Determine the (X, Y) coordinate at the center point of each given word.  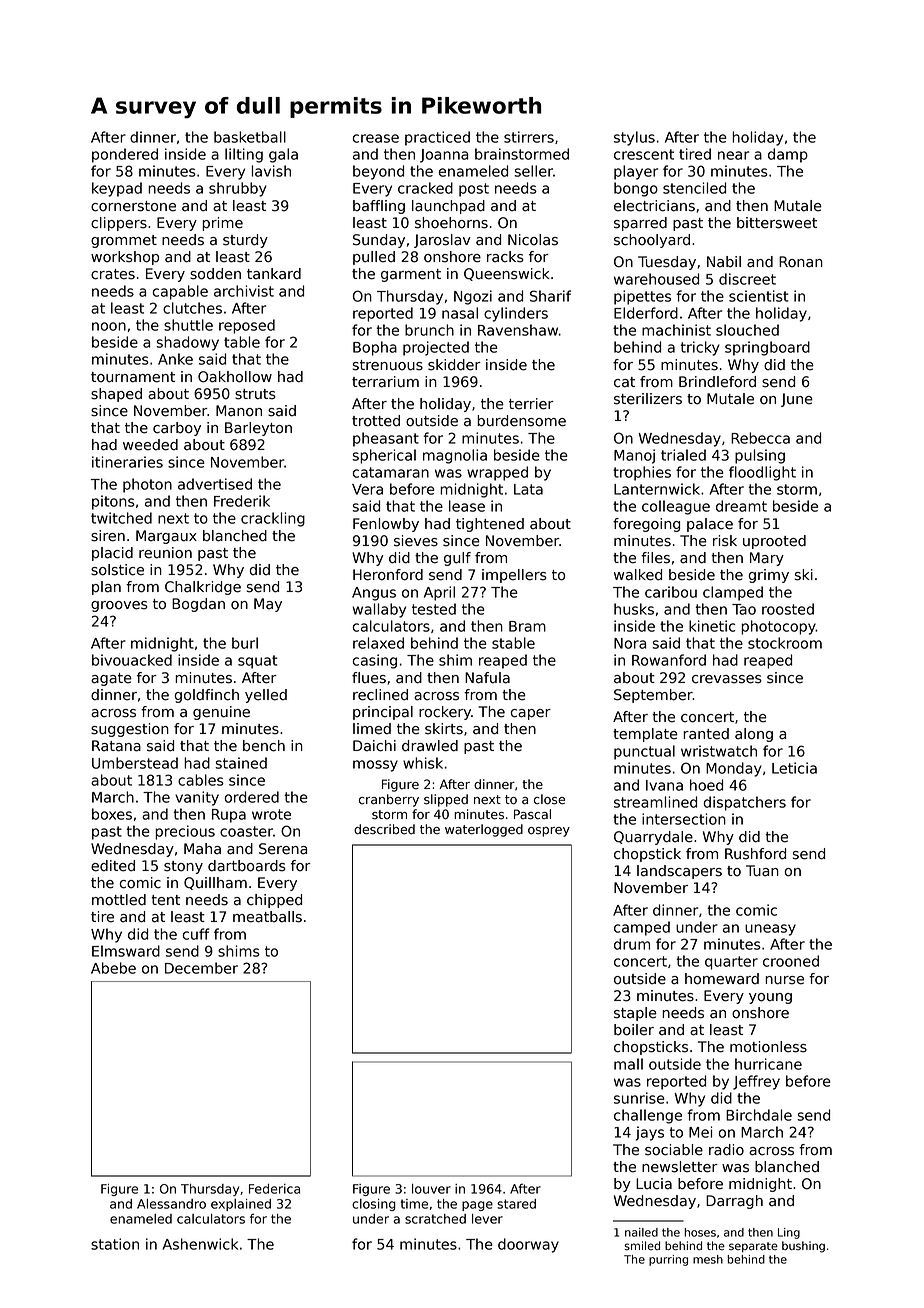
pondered (125, 155)
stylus (634, 138)
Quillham (215, 883)
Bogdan (198, 605)
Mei (700, 1132)
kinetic (712, 626)
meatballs (267, 917)
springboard (767, 348)
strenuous (388, 365)
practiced (437, 138)
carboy (177, 429)
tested (434, 609)
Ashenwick (200, 1244)
